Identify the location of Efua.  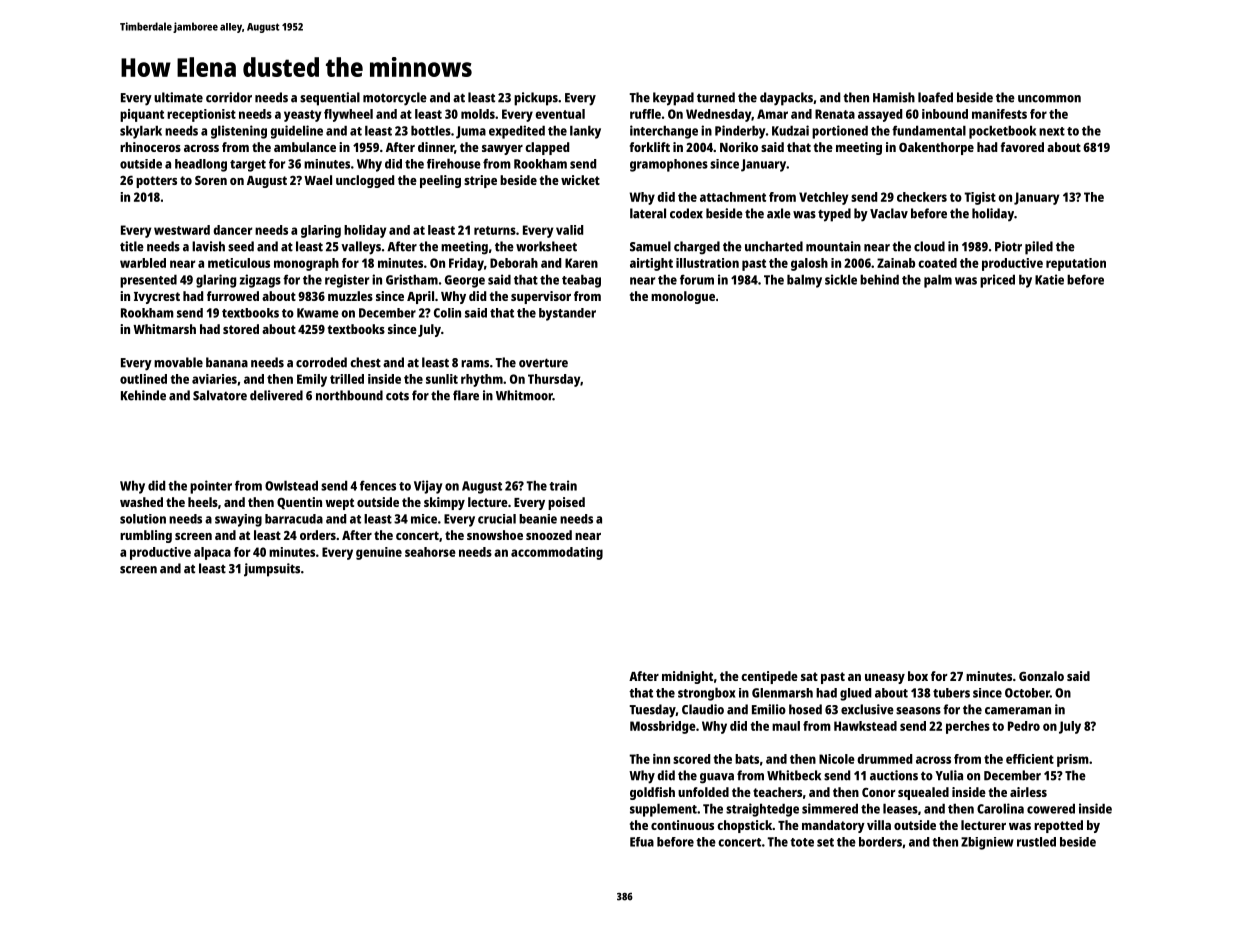
(642, 842).
